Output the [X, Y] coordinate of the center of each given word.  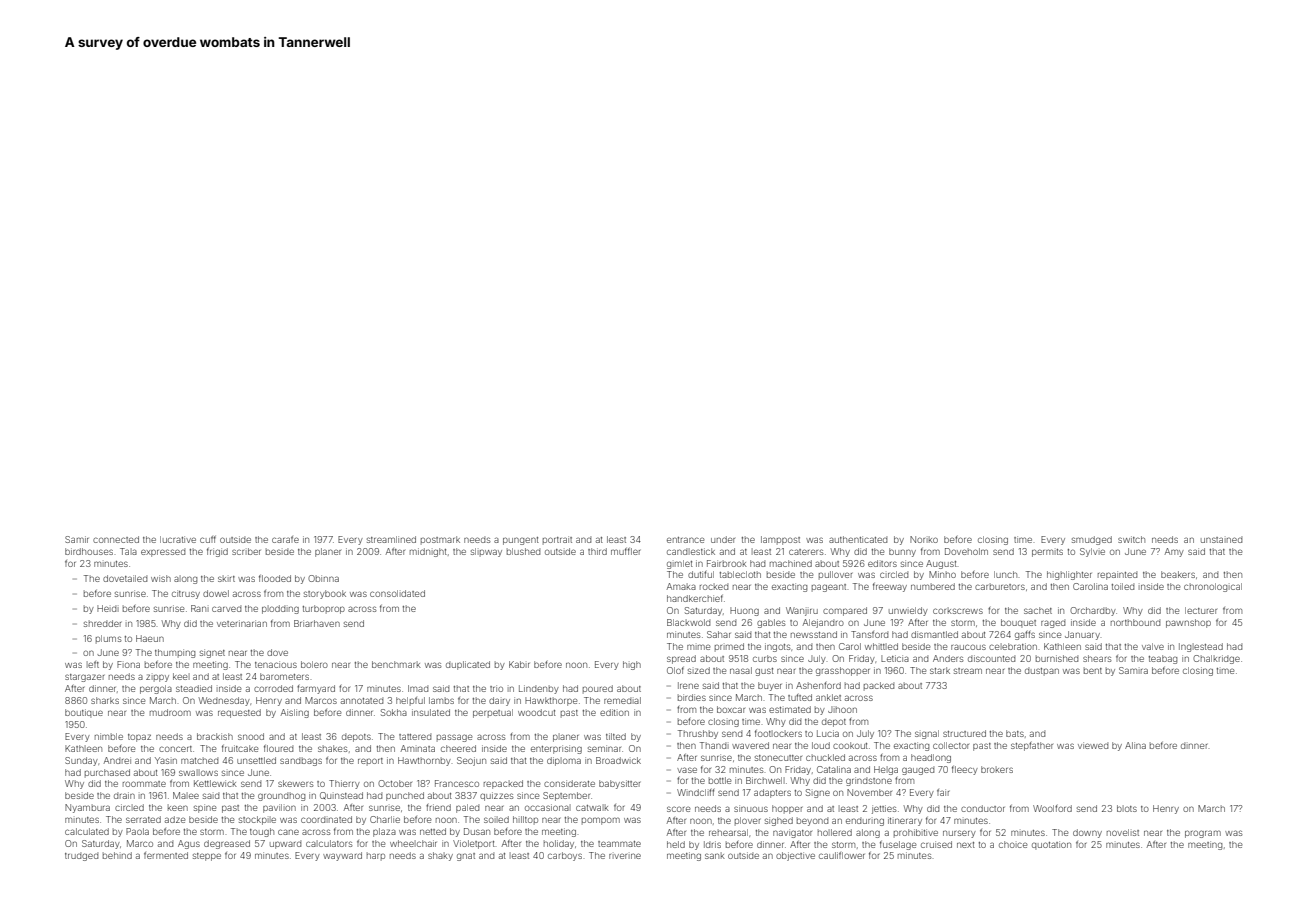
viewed [1093, 745]
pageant [829, 588]
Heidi [108, 608]
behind [117, 855]
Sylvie [1092, 552]
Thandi [714, 745]
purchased [107, 773]
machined [791, 563]
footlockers [778, 733]
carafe [285, 539]
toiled [1123, 586]
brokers [997, 769]
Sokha [394, 712]
